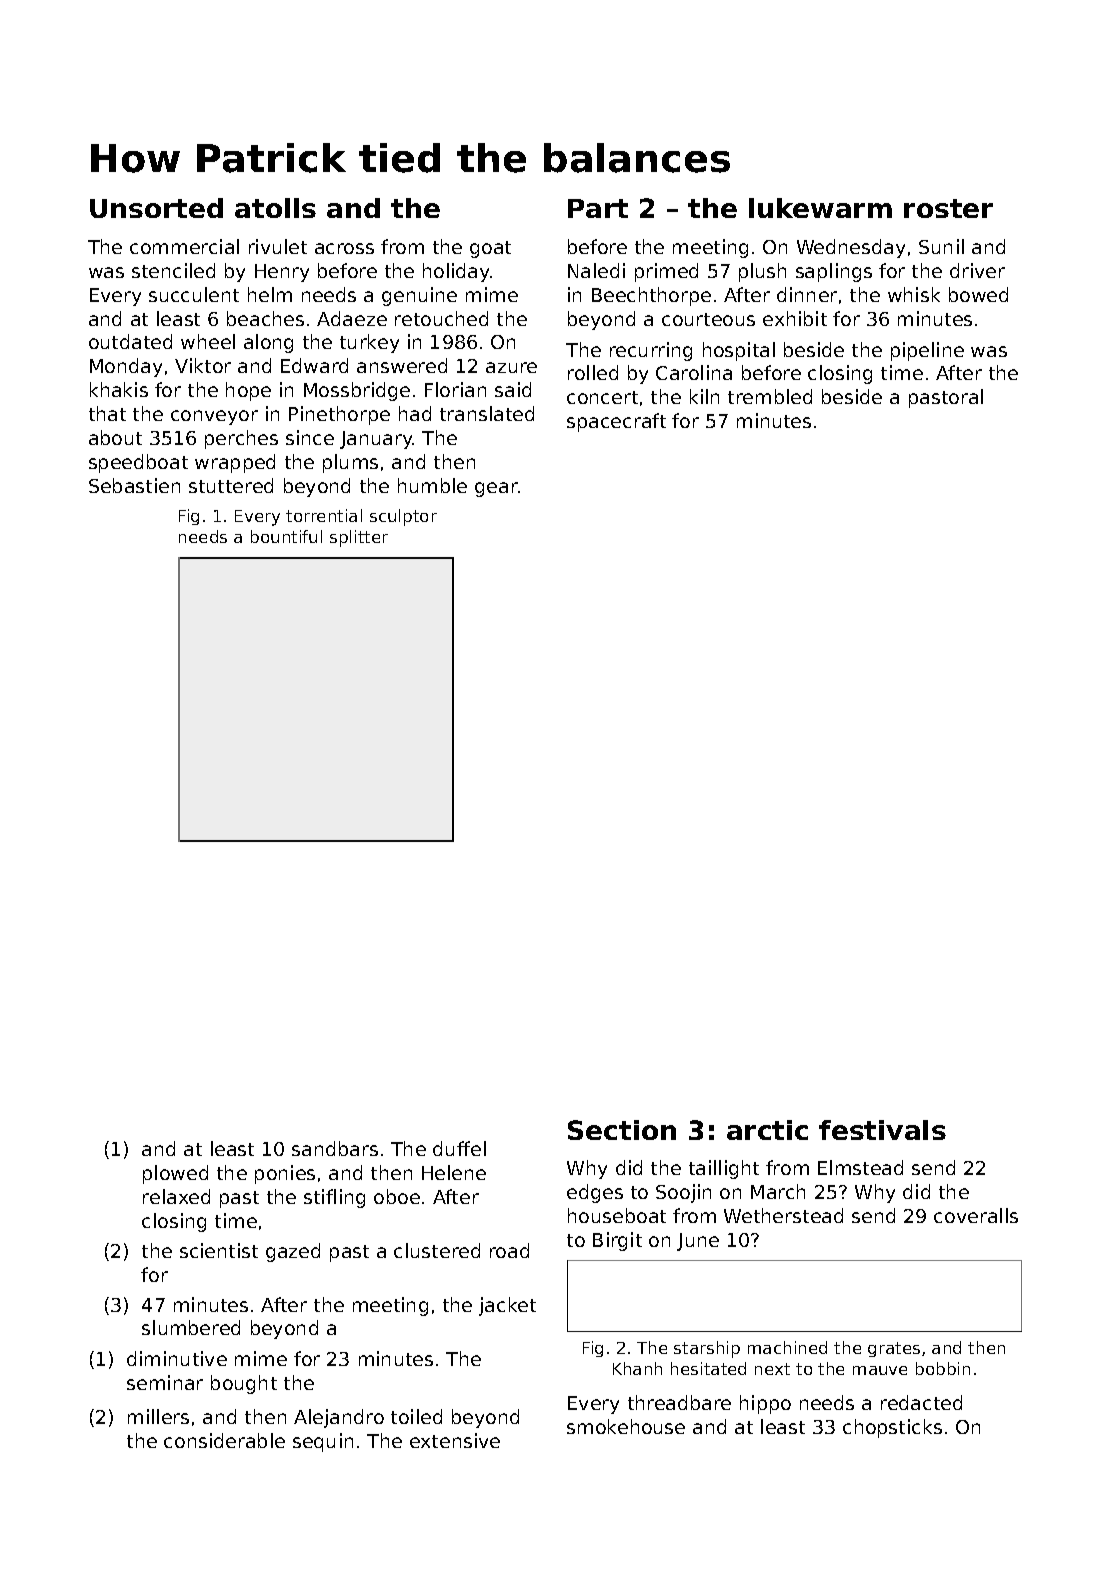 This screenshot has width=1110, height=1570. Describe the element at coordinates (286, 536) in the screenshot. I see `bountiful` at that location.
